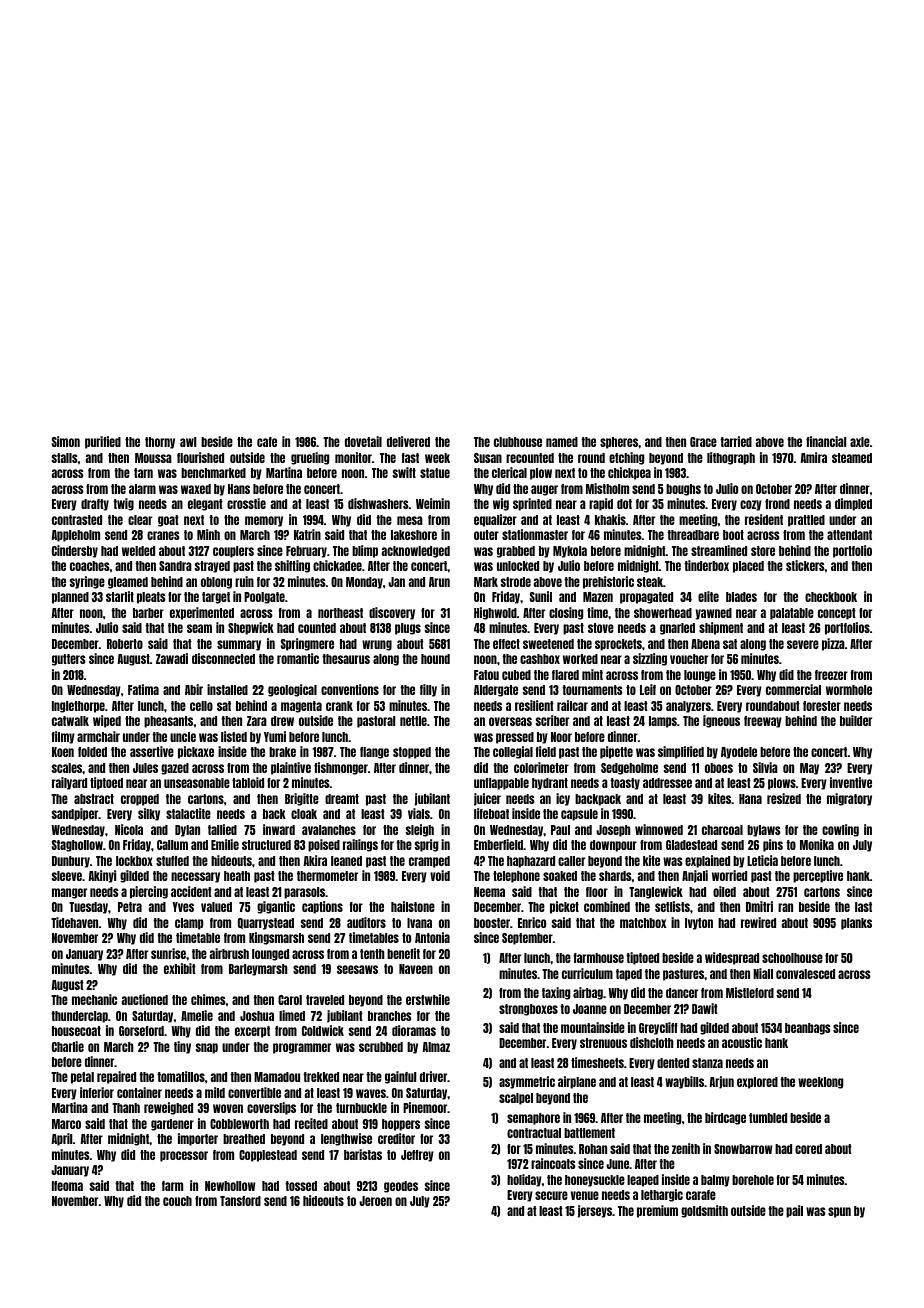 This screenshot has height=1308, width=924. What do you see at coordinates (704, 1211) in the screenshot?
I see `goldsmith` at bounding box center [704, 1211].
